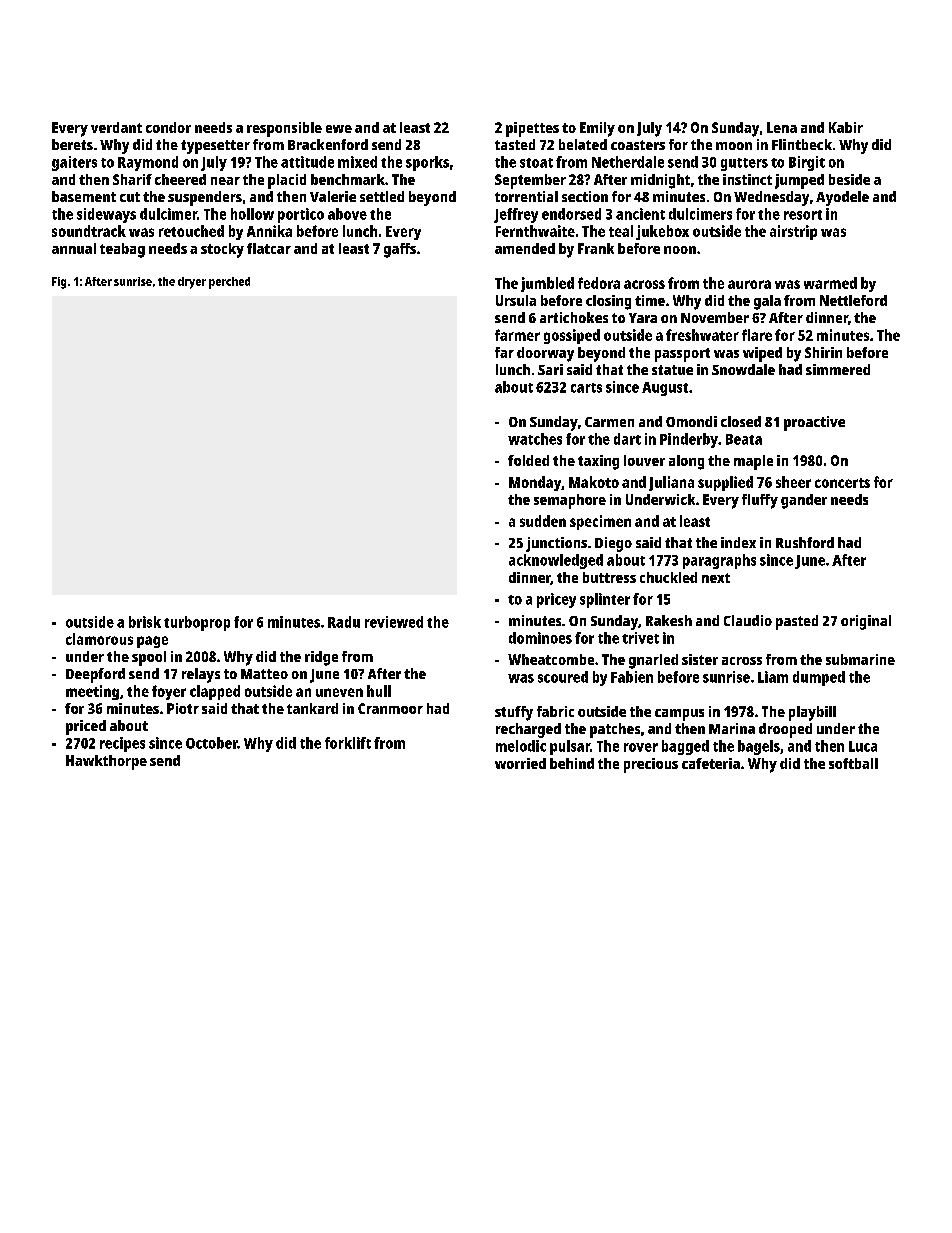  What do you see at coordinates (842, 483) in the screenshot?
I see `concerts` at bounding box center [842, 483].
